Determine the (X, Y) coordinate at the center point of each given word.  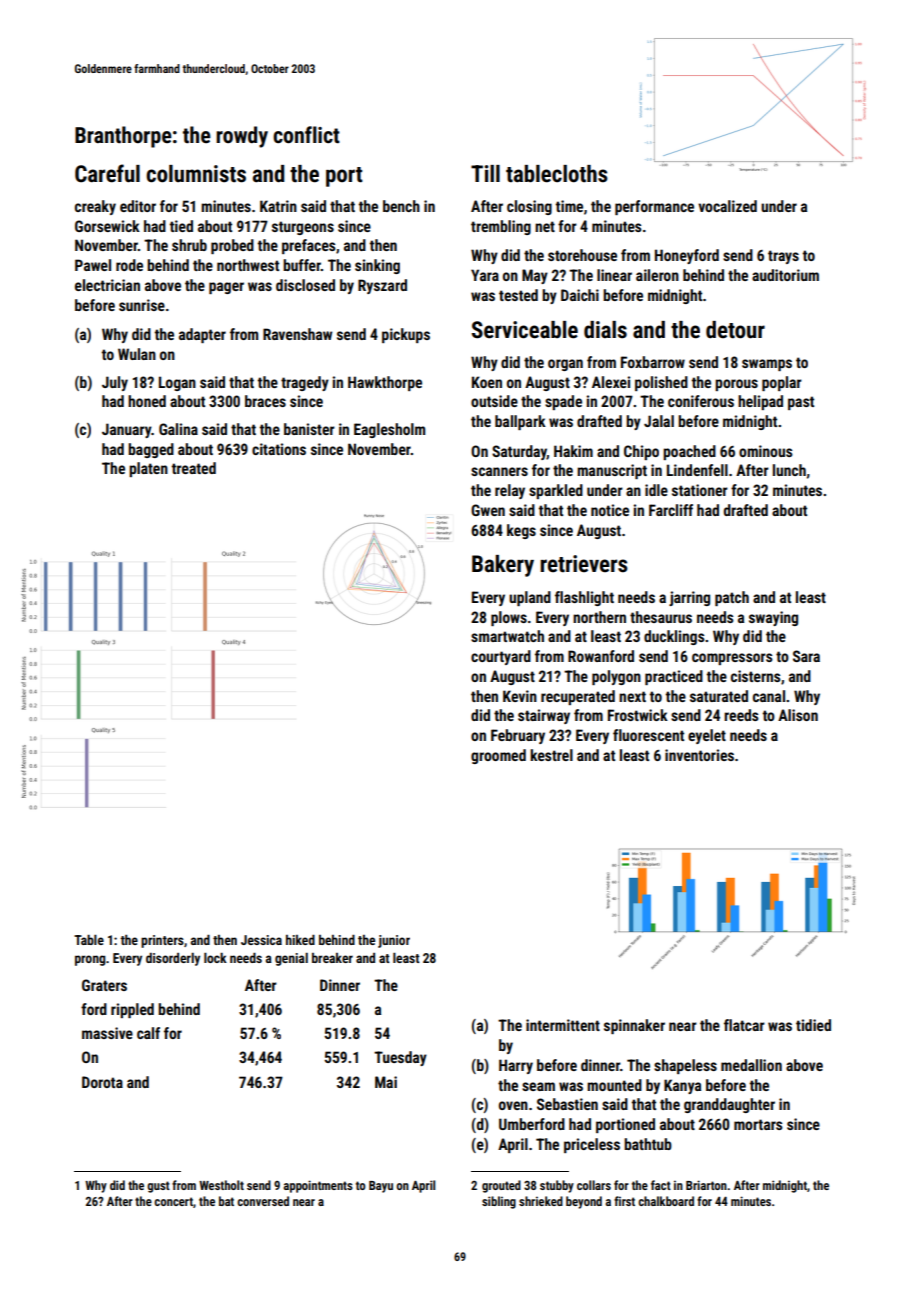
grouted (501, 1186)
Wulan (137, 354)
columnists (196, 174)
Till (485, 173)
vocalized (727, 206)
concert (173, 1201)
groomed (498, 756)
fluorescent (648, 735)
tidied (813, 1025)
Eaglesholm (389, 430)
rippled (132, 1010)
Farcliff (671, 510)
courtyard (501, 657)
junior (394, 941)
